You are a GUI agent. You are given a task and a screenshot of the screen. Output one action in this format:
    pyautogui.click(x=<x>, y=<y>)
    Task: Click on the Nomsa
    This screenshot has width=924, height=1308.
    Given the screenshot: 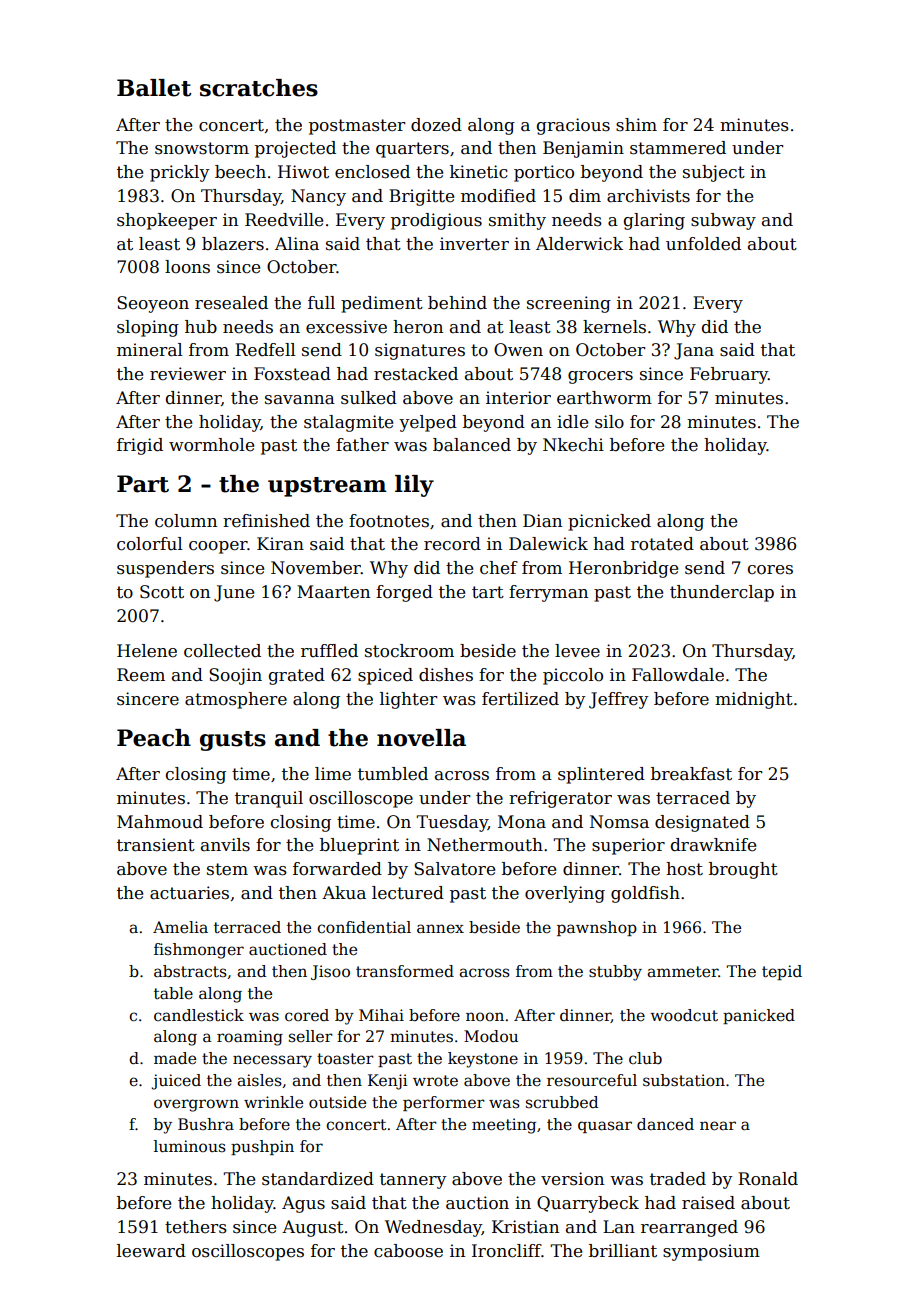 What is the action you would take?
    pyautogui.click(x=619, y=822)
